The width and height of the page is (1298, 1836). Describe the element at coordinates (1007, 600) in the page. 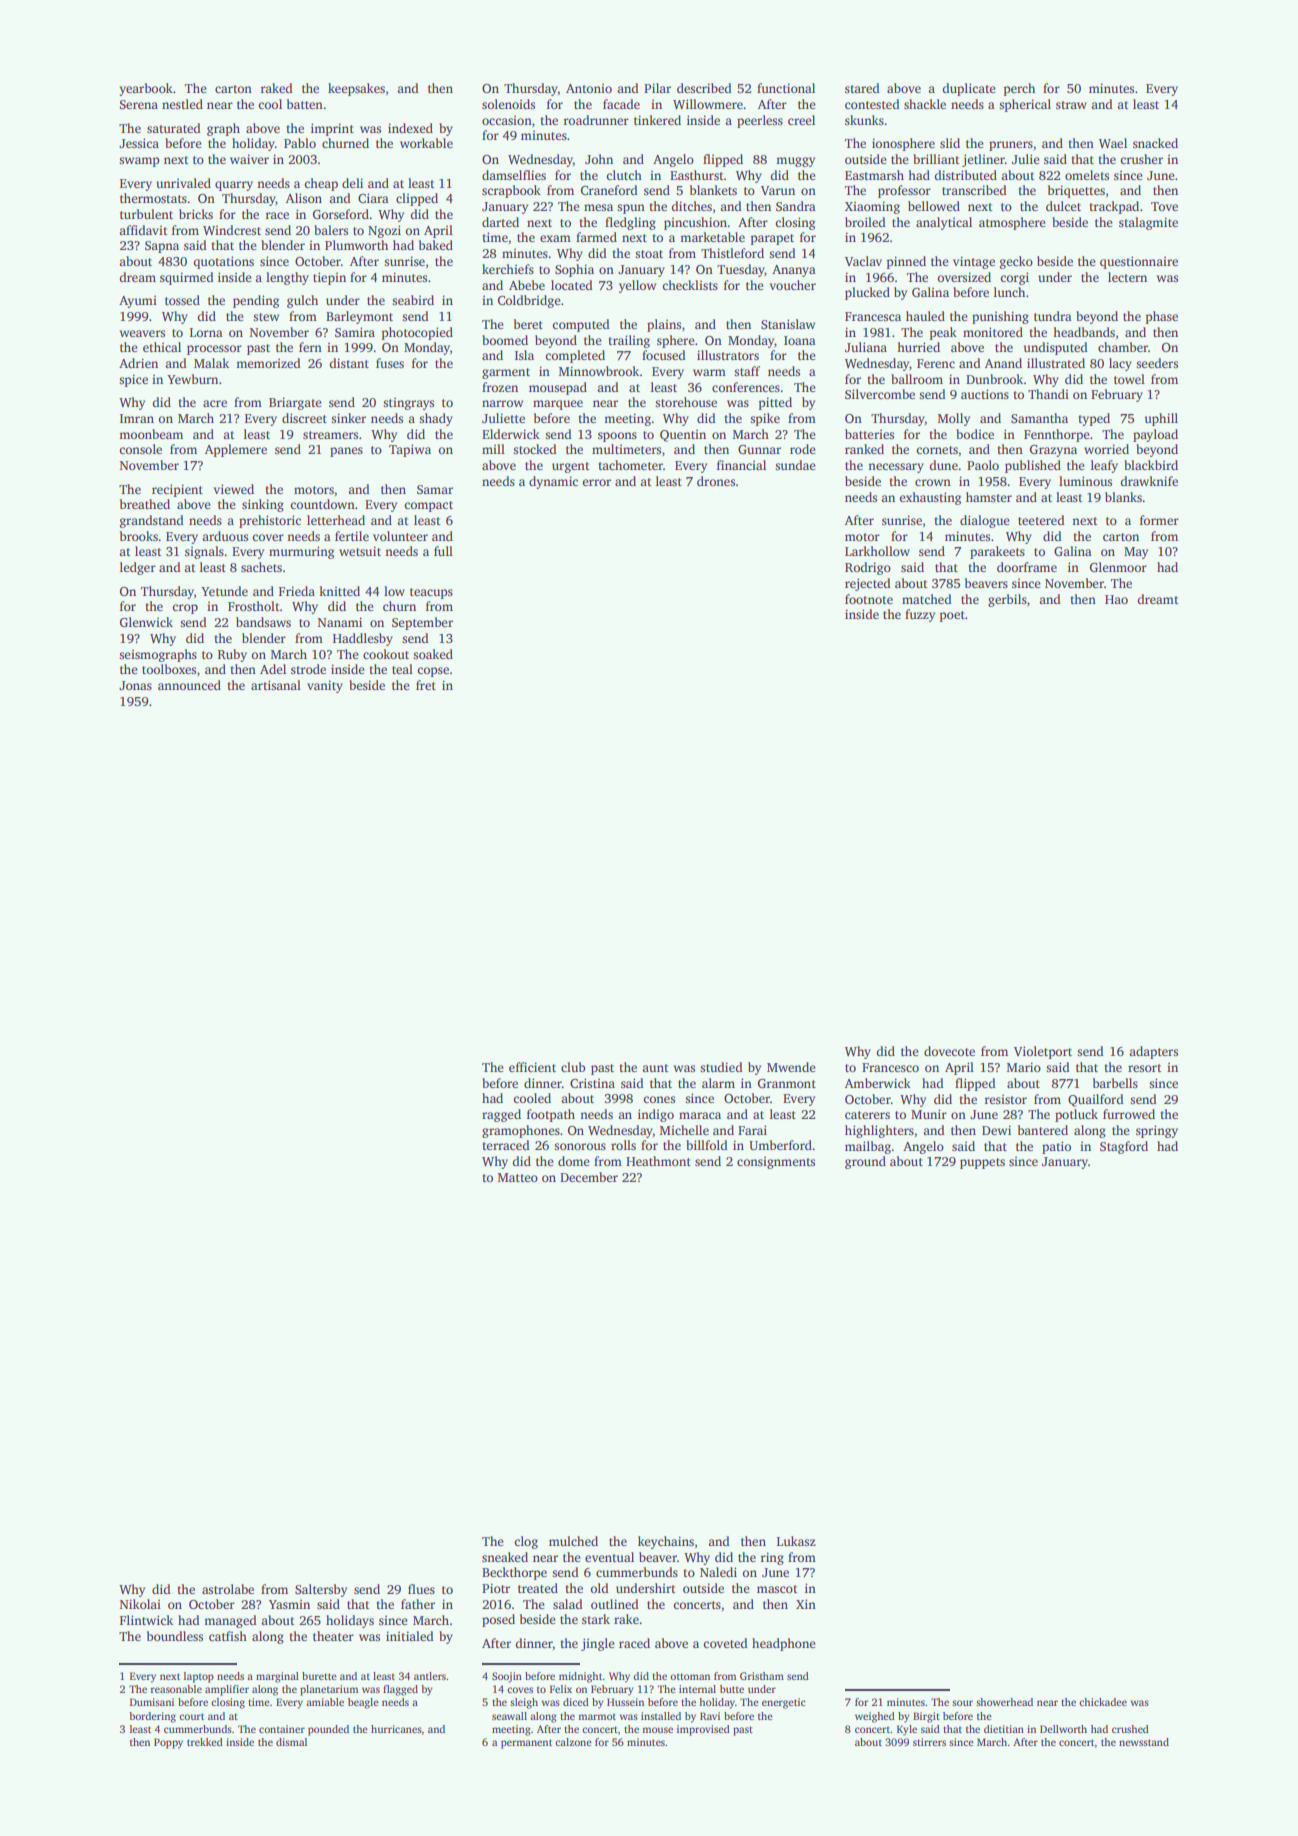

I see `gerbils` at that location.
